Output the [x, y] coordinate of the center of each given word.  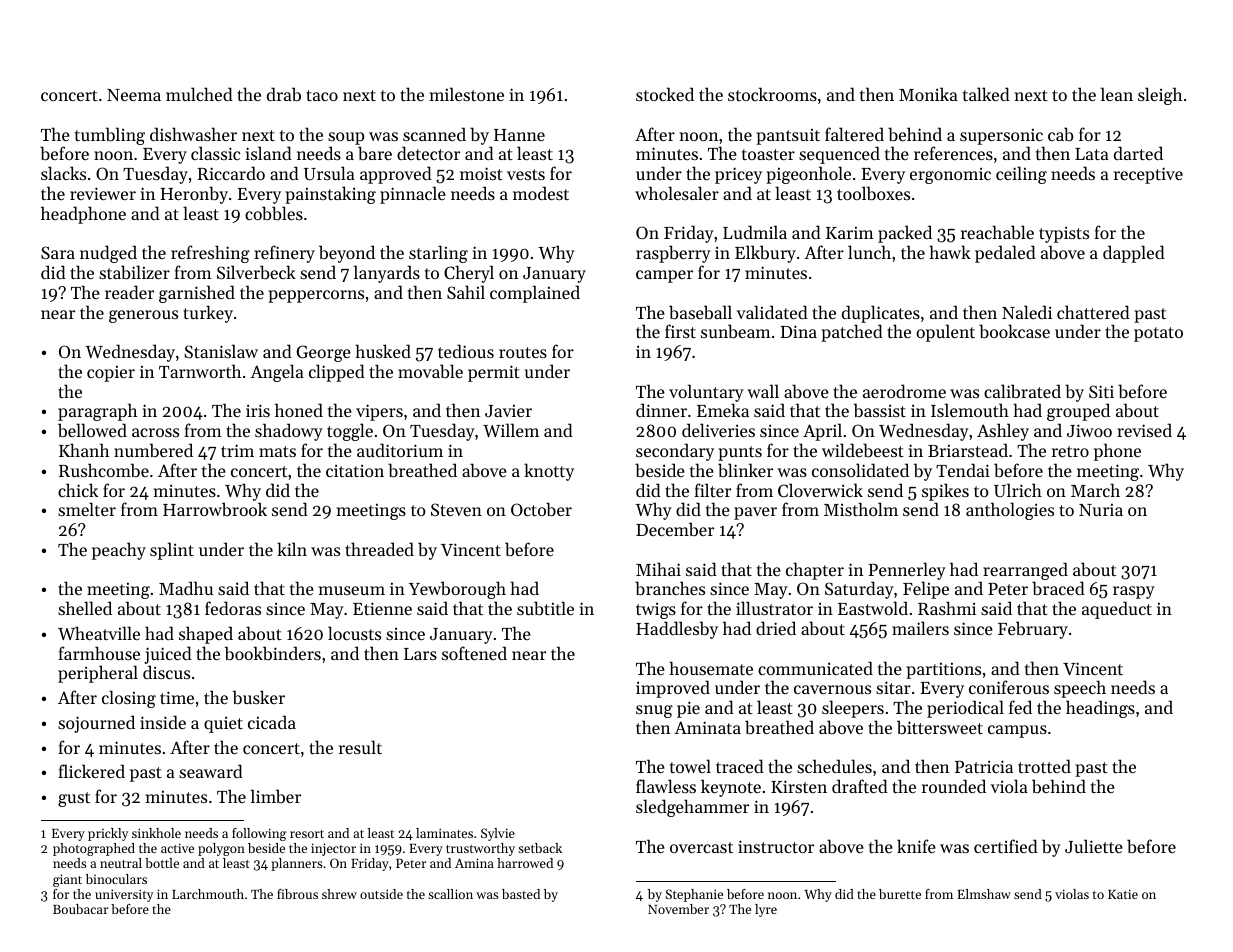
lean [1117, 94]
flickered [91, 771]
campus [1017, 731]
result [360, 747]
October [541, 509]
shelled [85, 608]
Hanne [519, 135]
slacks [63, 173]
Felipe [926, 590]
